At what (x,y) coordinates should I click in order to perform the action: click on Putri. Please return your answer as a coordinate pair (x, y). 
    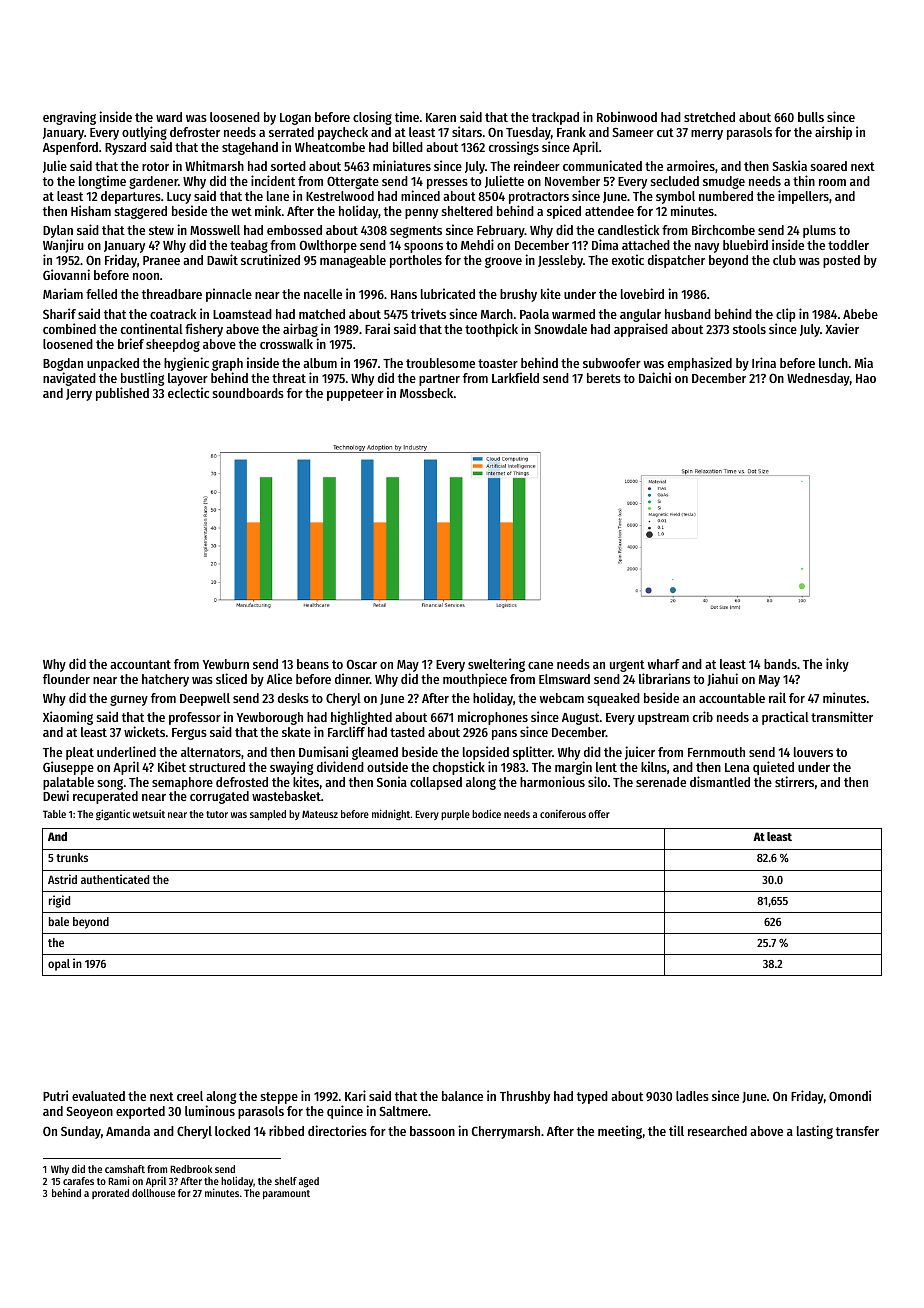
    Looking at the image, I should click on (55, 1095).
